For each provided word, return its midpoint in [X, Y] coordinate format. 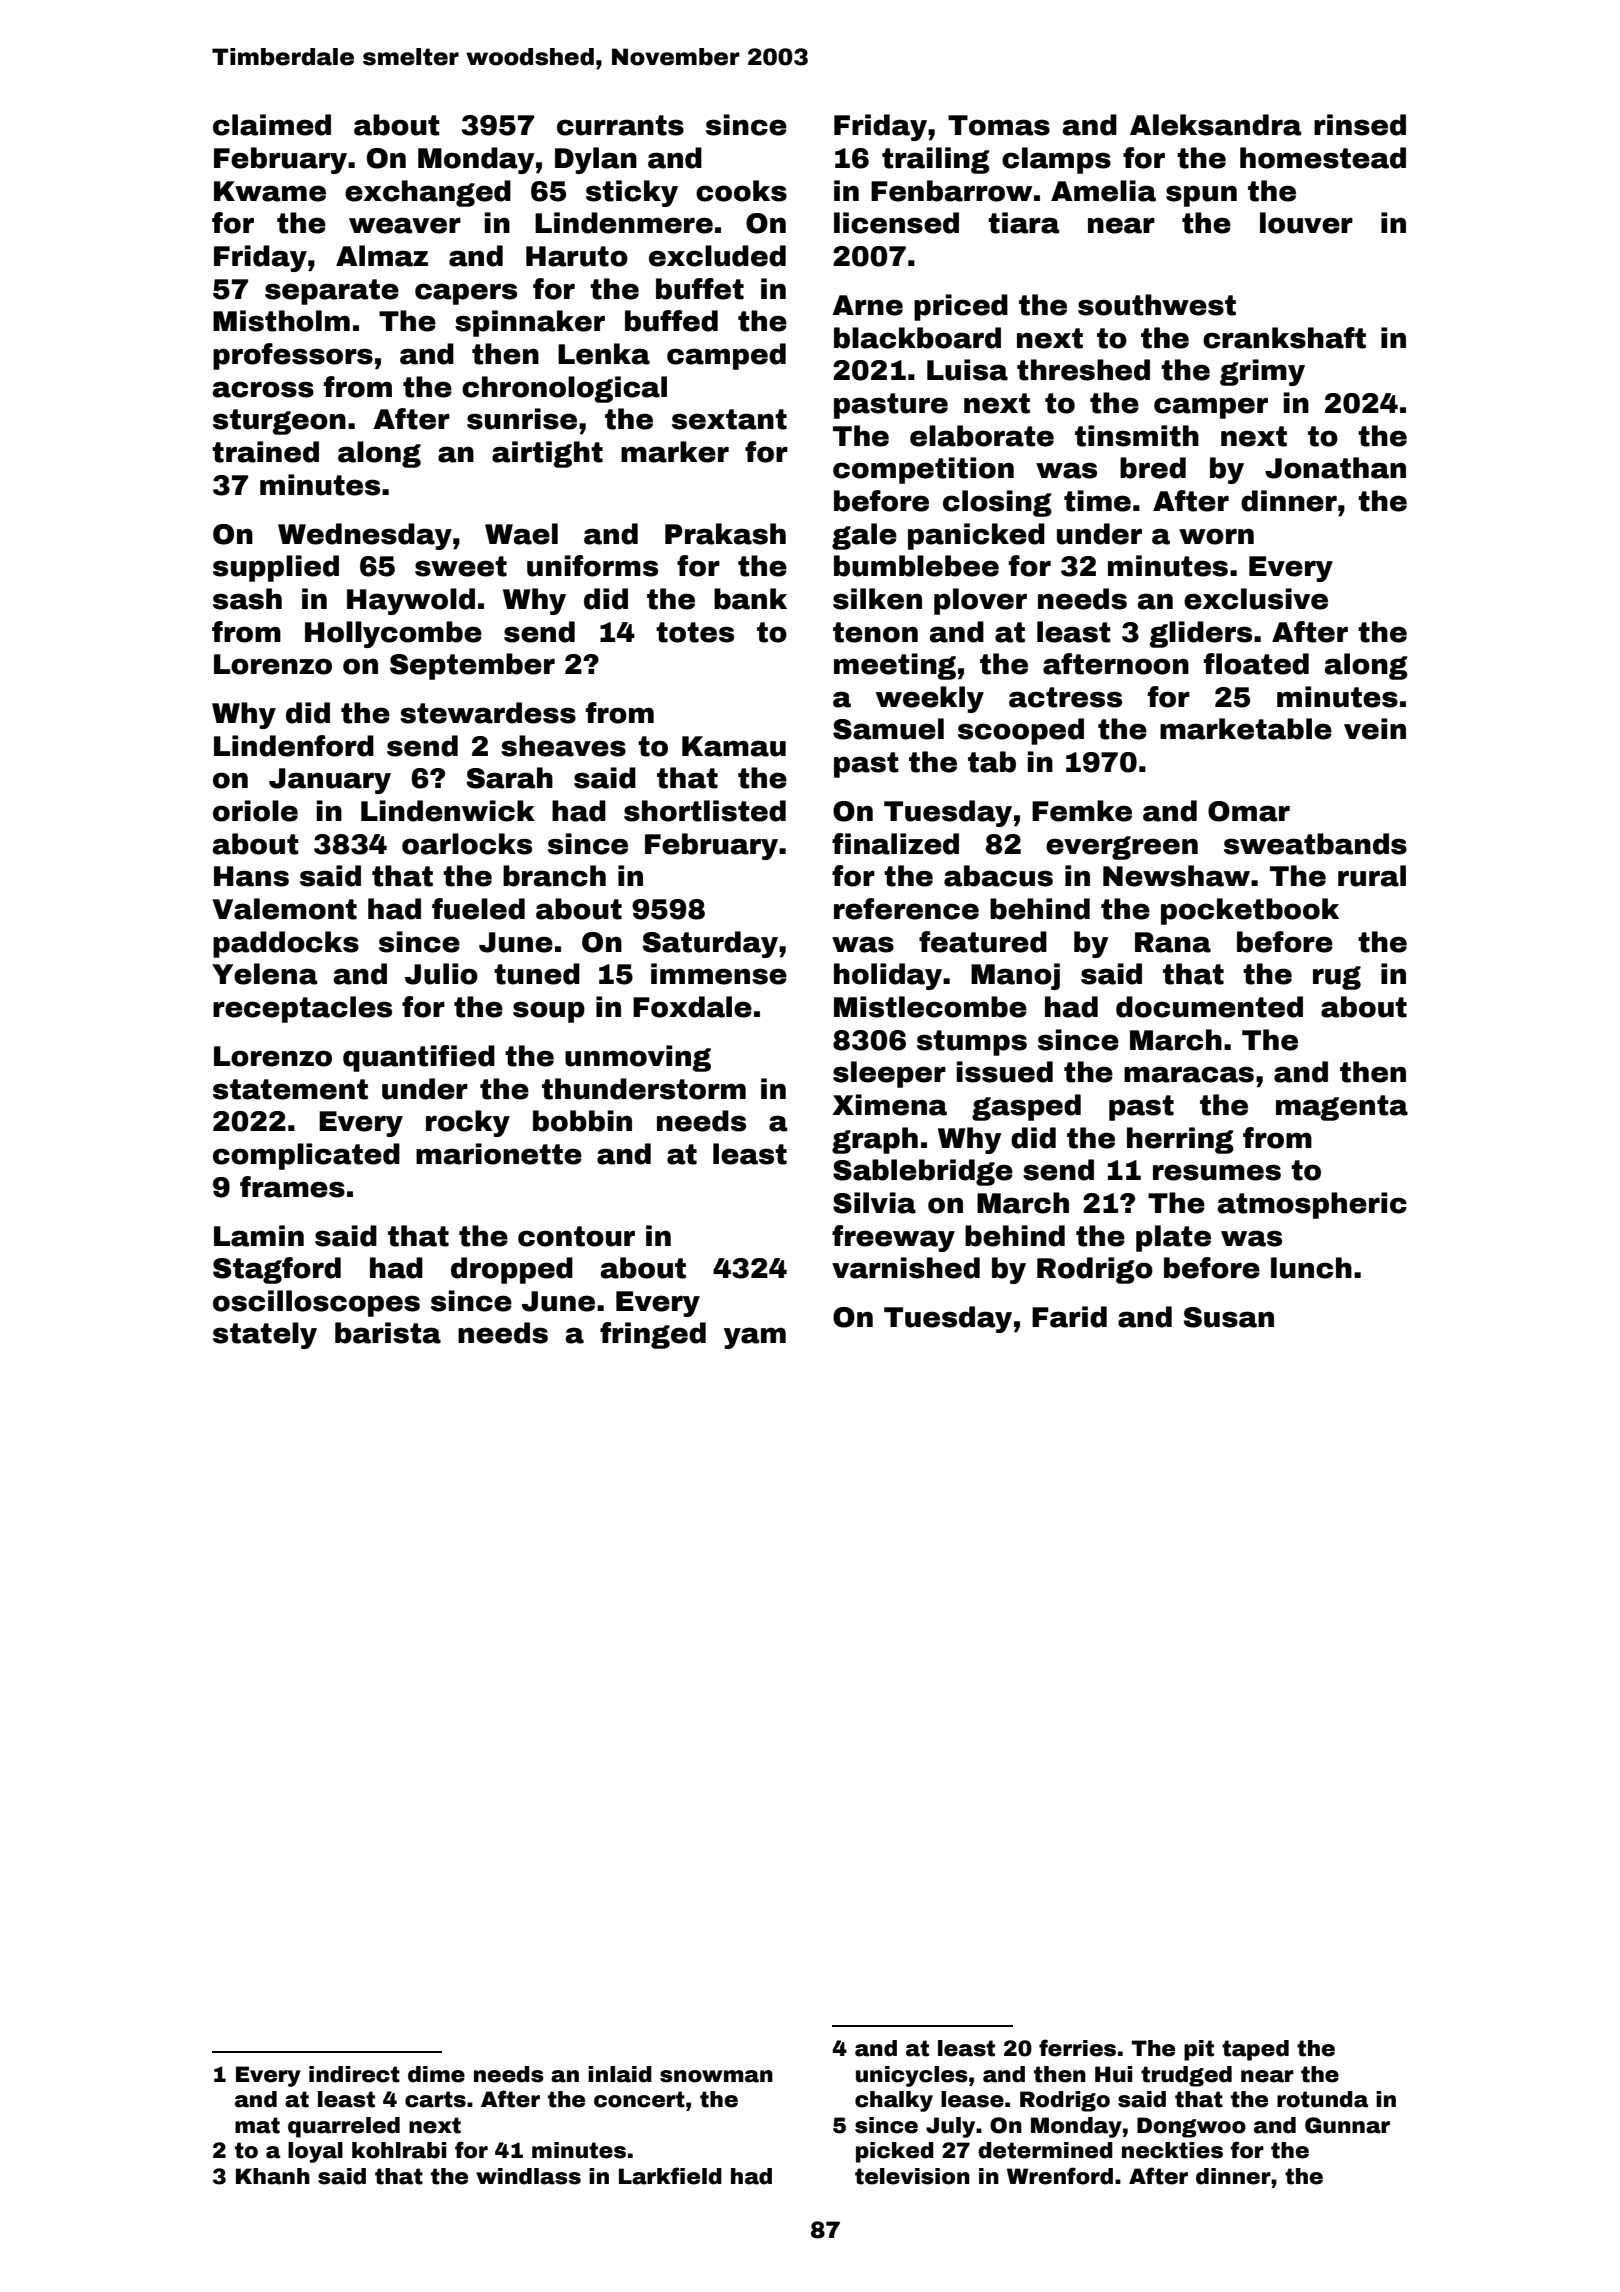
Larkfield [670, 2176]
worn [1216, 536]
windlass [528, 2176]
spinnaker [530, 323]
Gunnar [1347, 2125]
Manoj [1015, 976]
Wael [521, 534]
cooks [741, 191]
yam [755, 1338]
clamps [1056, 160]
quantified [419, 1058]
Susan [1229, 1317]
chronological [564, 389]
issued [1005, 1072]
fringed [653, 1335]
